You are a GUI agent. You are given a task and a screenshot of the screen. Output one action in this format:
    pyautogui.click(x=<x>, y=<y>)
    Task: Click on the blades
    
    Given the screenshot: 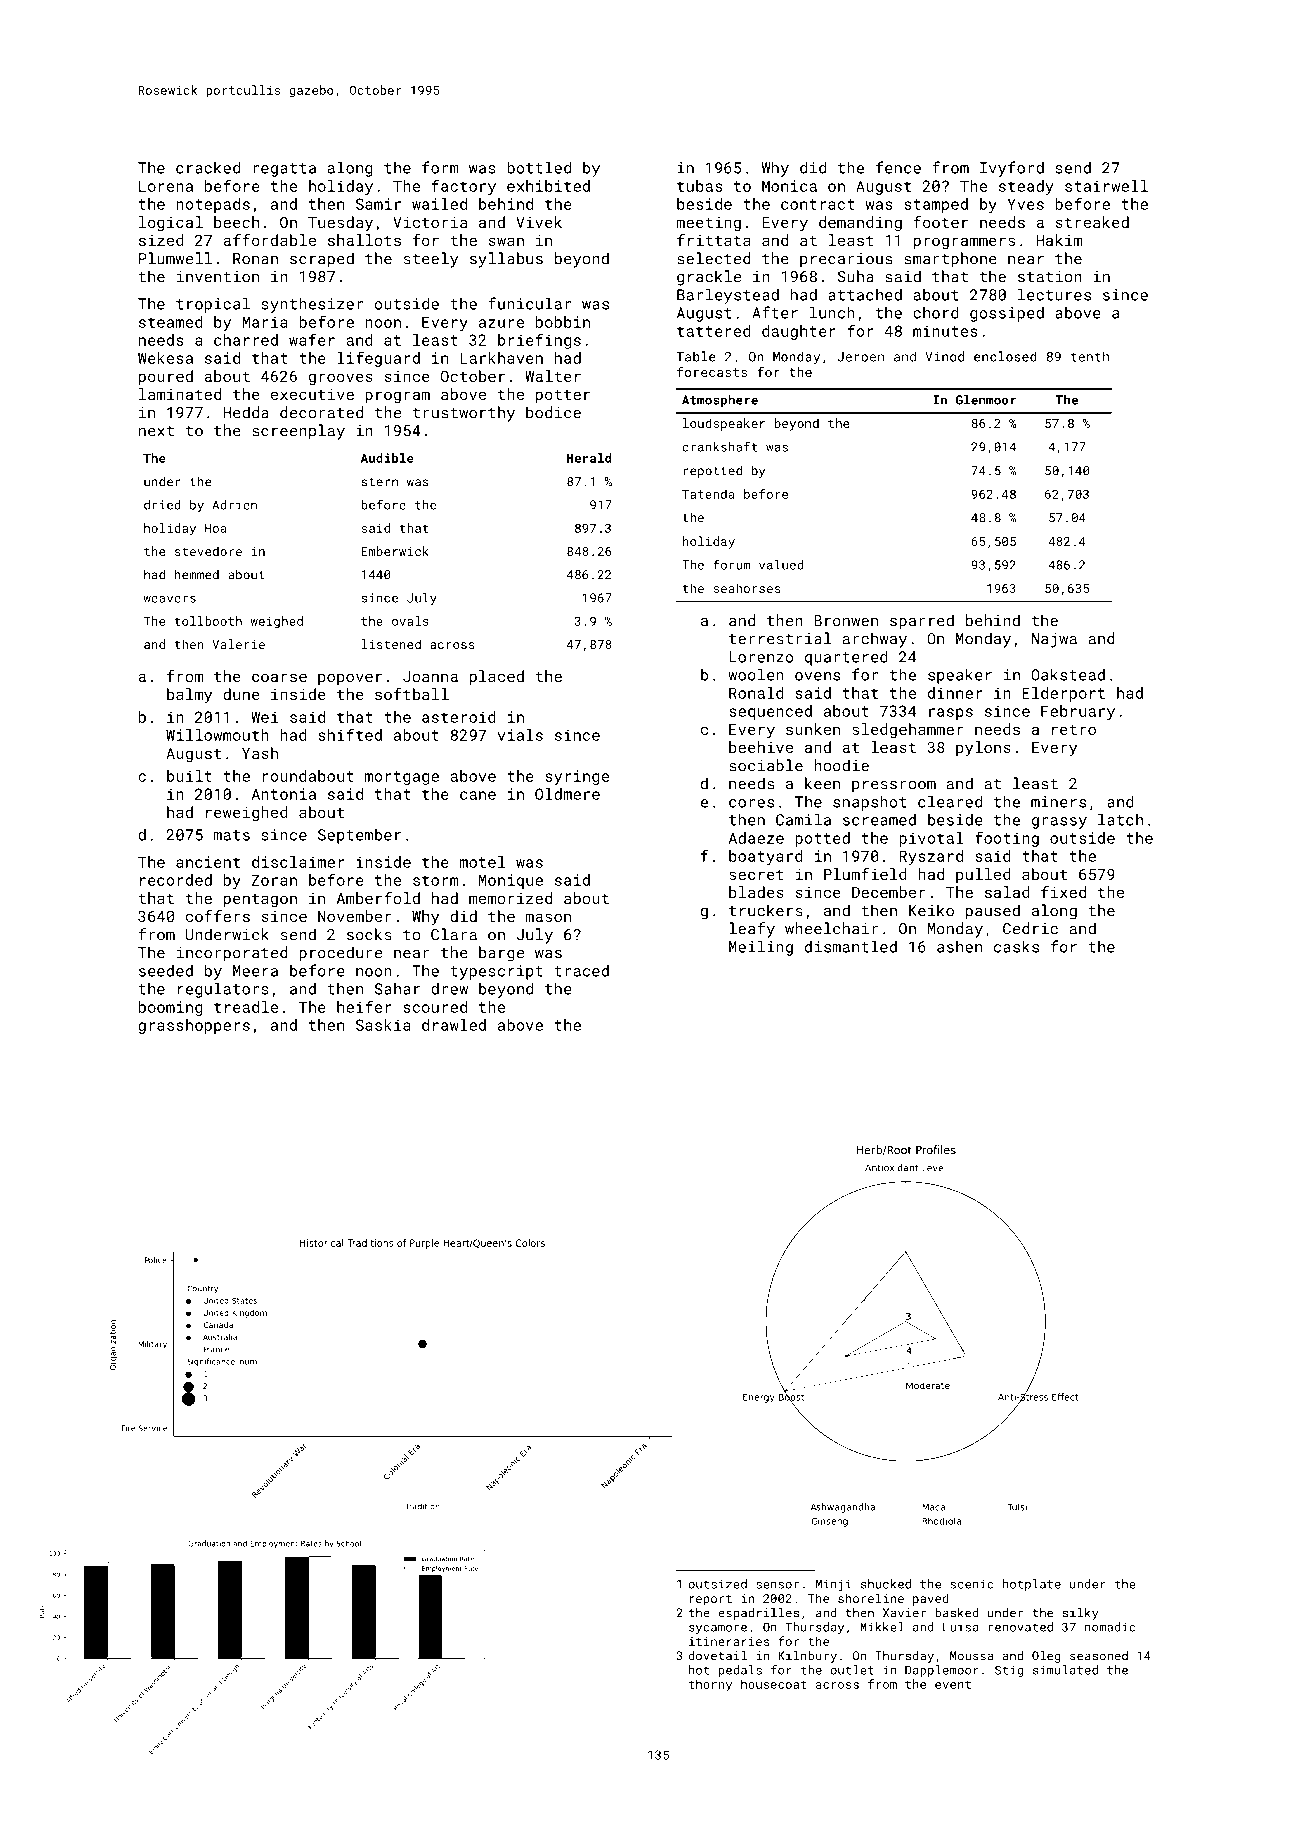 What is the action you would take?
    pyautogui.click(x=756, y=892)
